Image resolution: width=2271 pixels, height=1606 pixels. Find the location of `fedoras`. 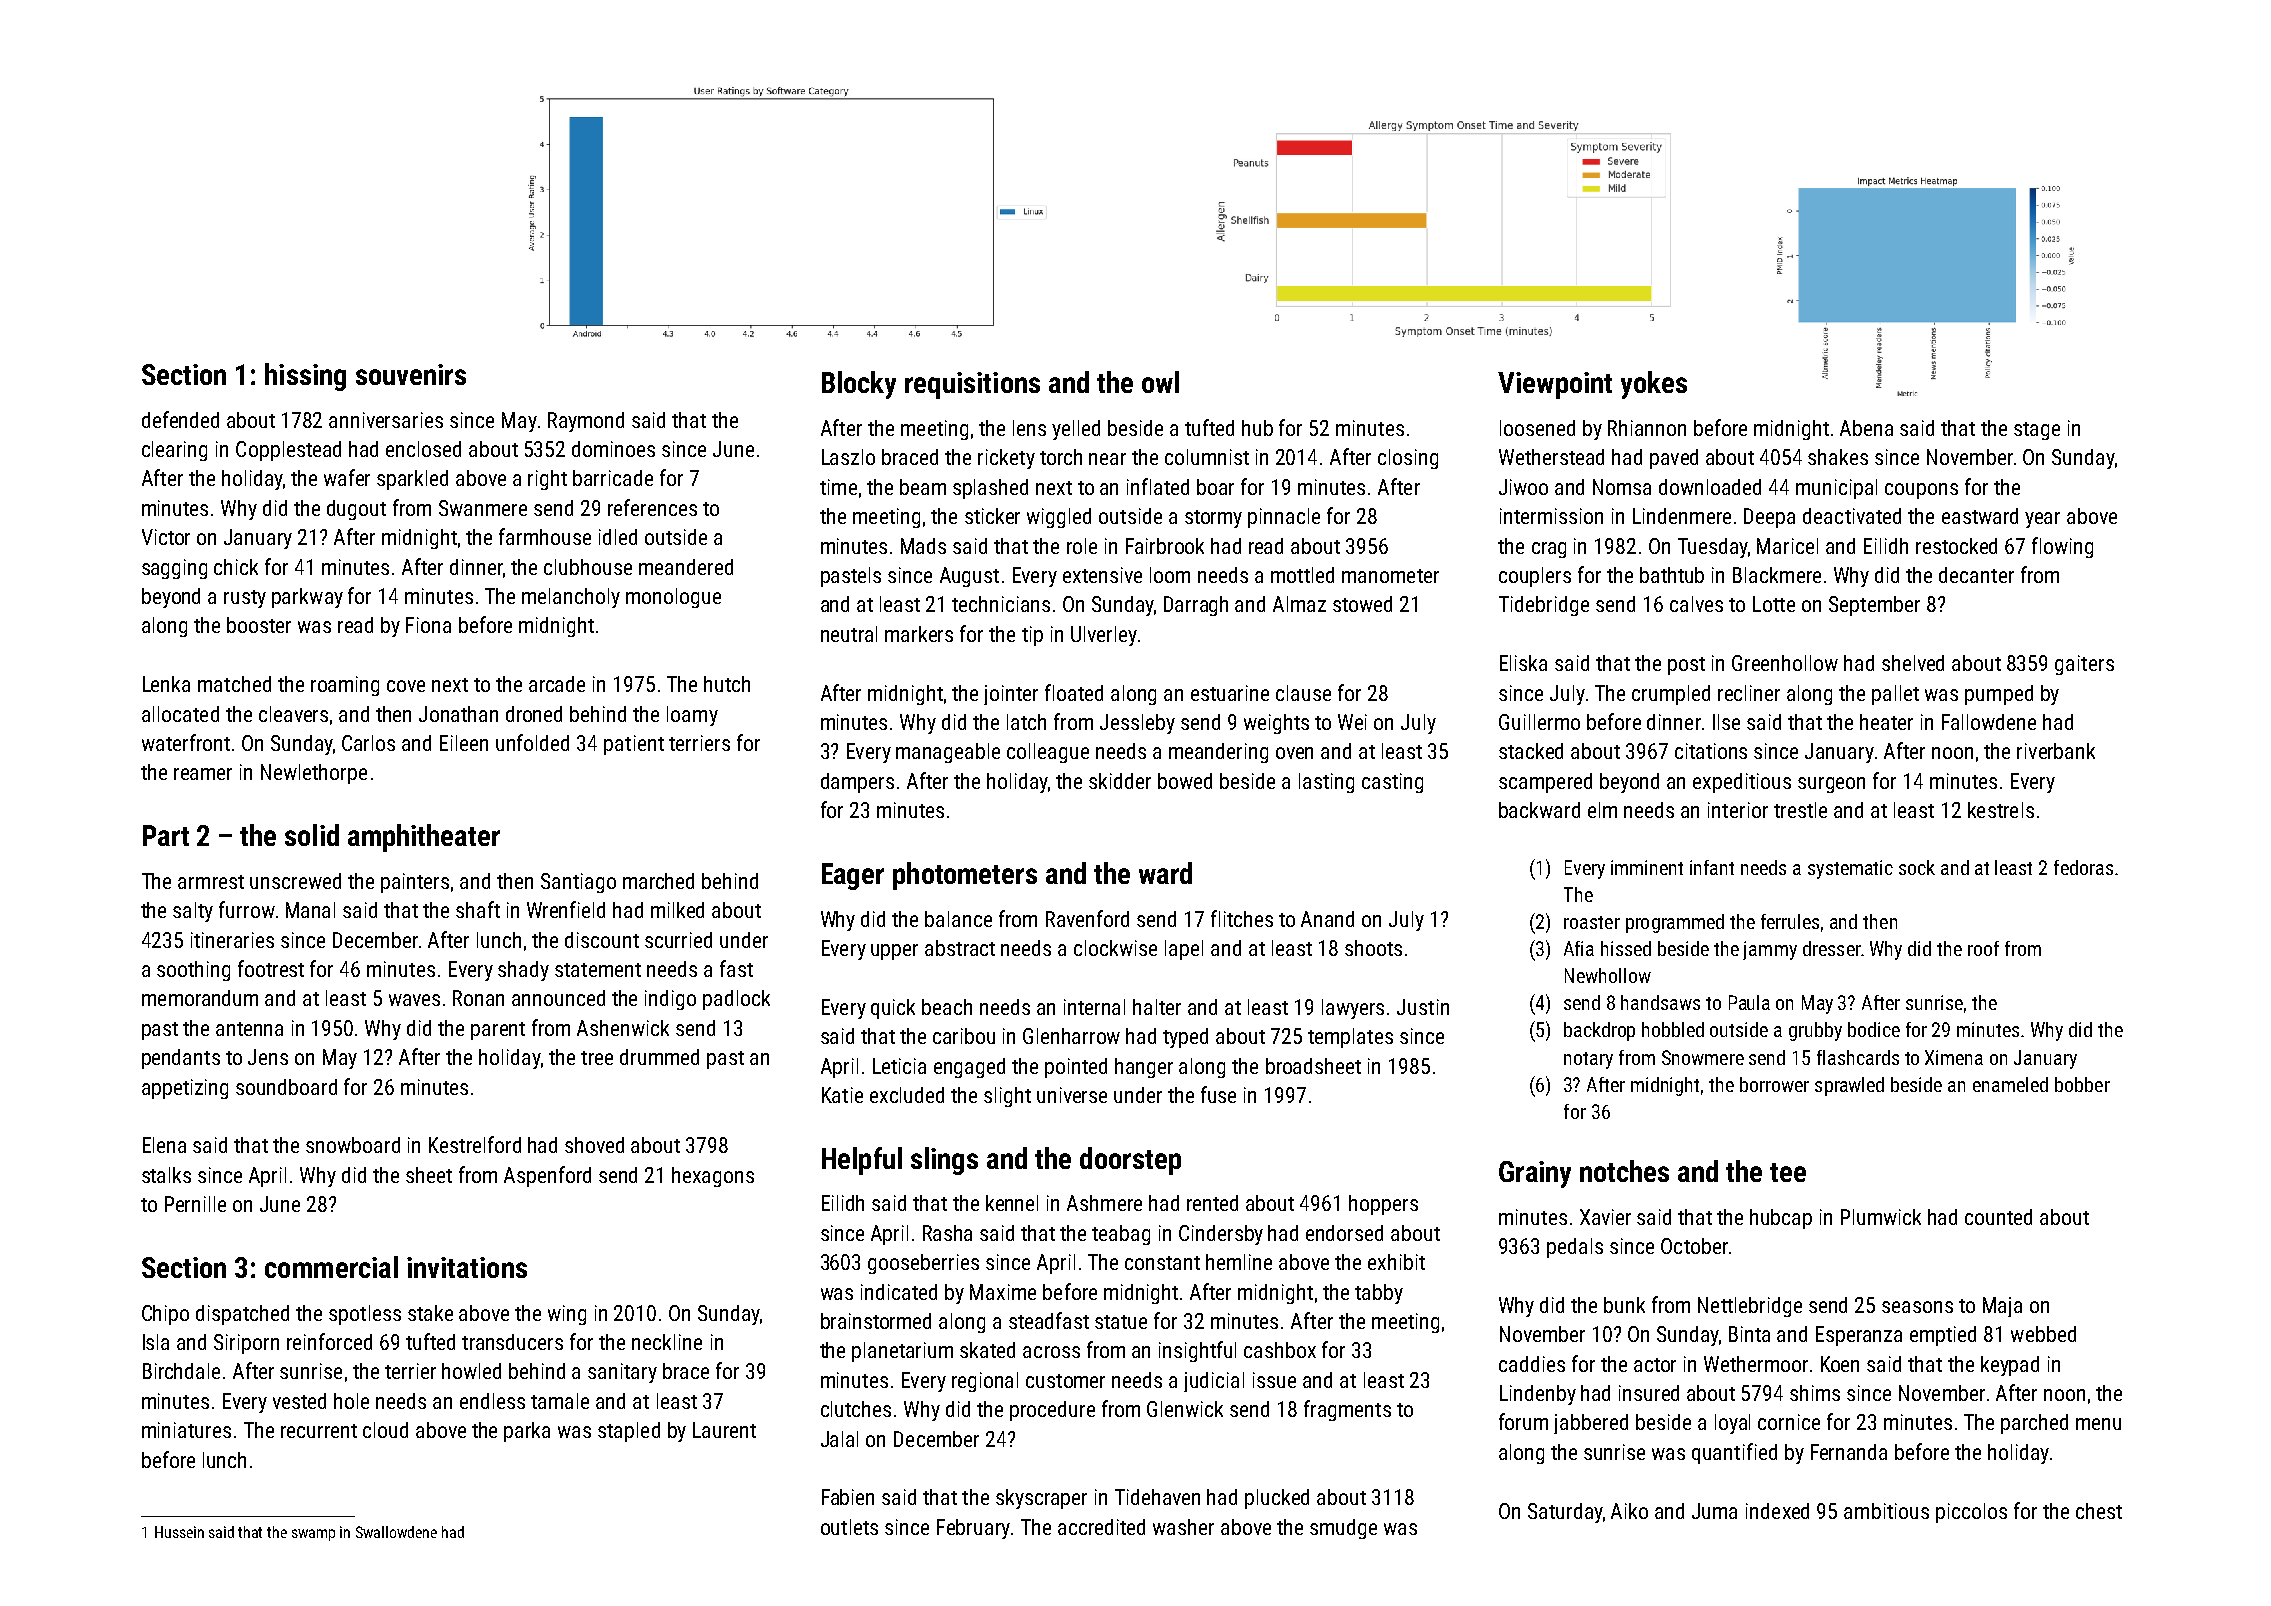

fedoras is located at coordinates (2083, 867).
